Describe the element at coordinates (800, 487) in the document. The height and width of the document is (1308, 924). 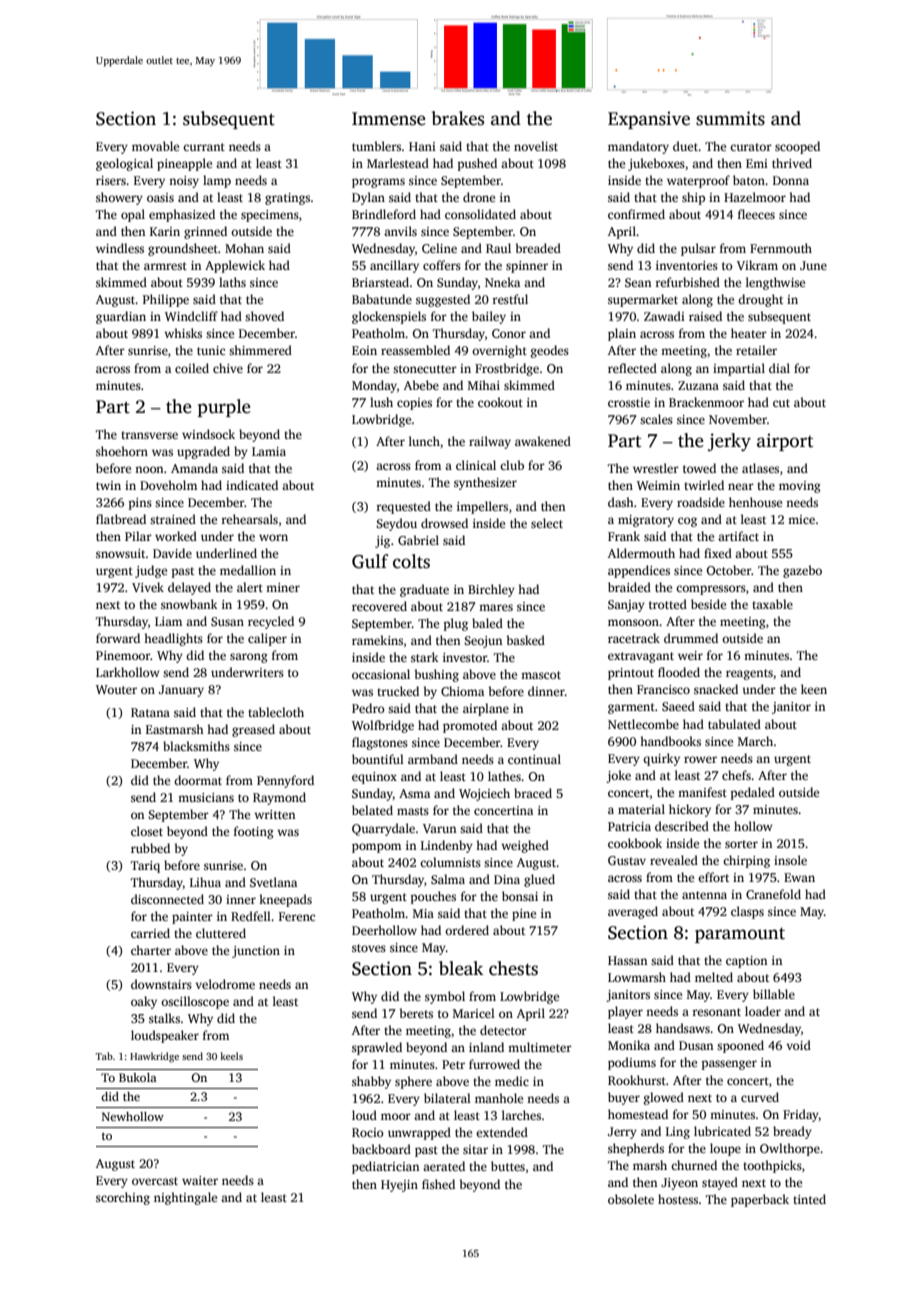
I see `moving` at that location.
